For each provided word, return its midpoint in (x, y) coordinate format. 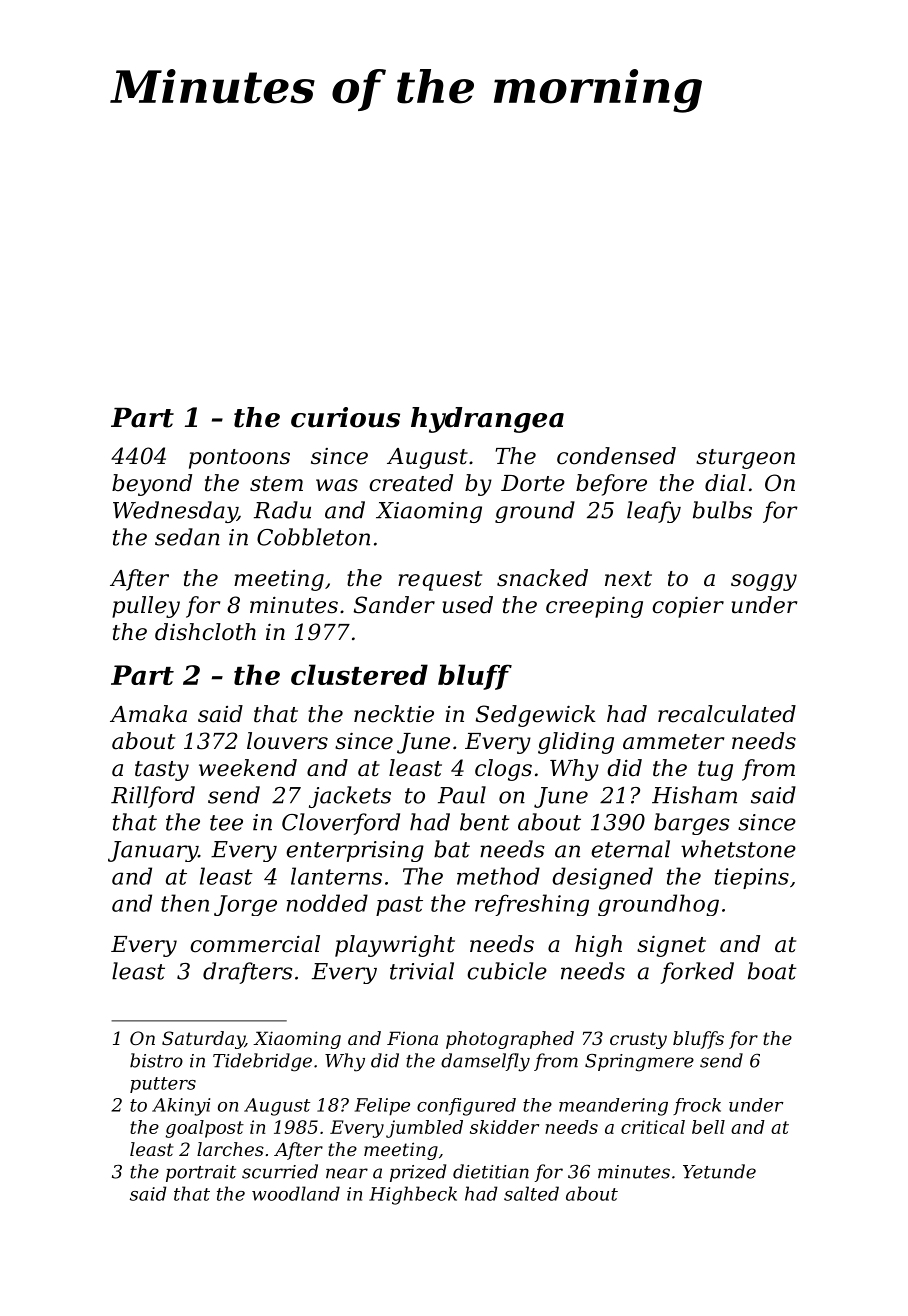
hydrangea (487, 420)
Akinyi (181, 1107)
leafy (654, 512)
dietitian (491, 1171)
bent (485, 822)
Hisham (694, 795)
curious (345, 417)
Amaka (148, 714)
